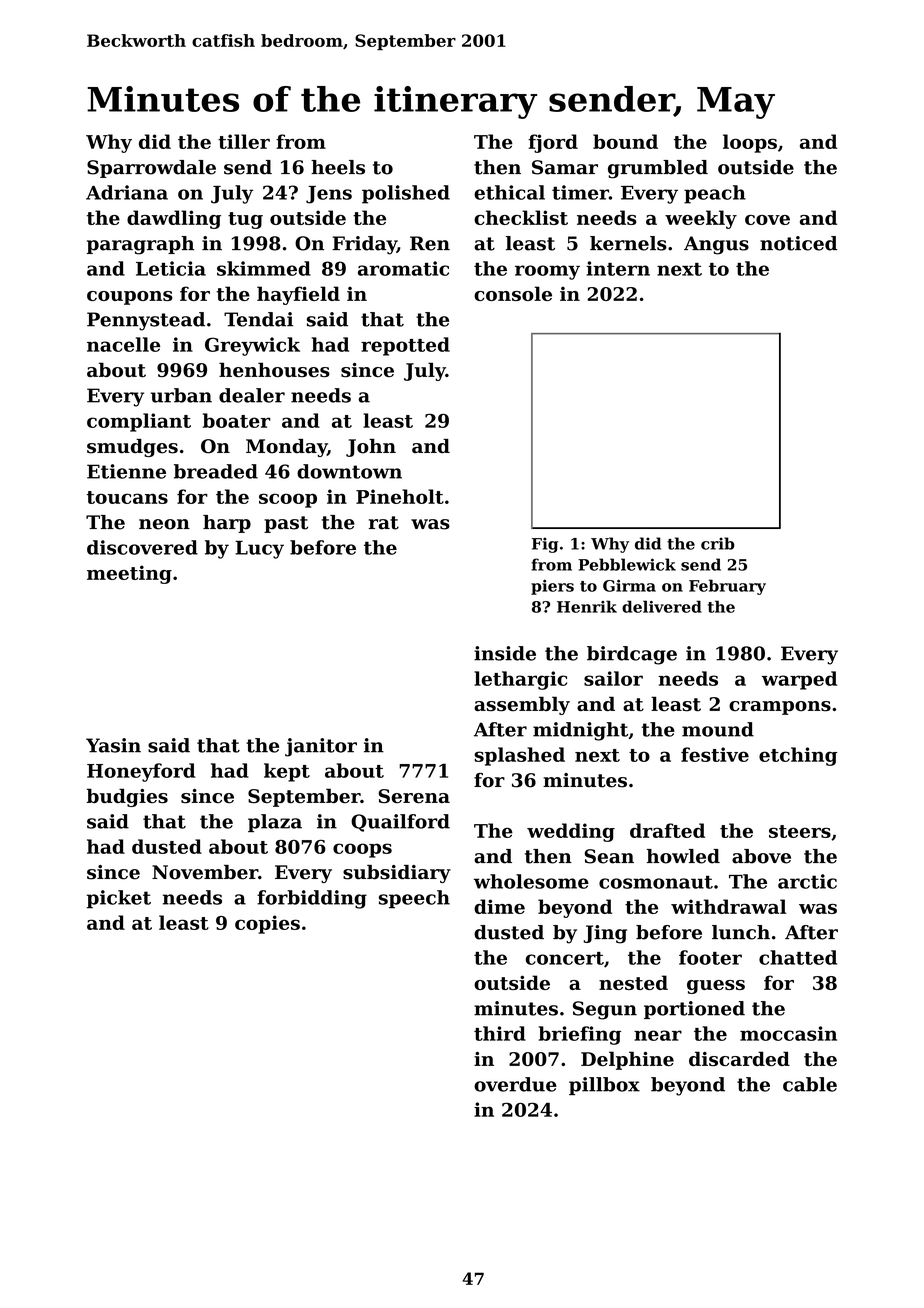  I want to click on piers, so click(552, 587).
